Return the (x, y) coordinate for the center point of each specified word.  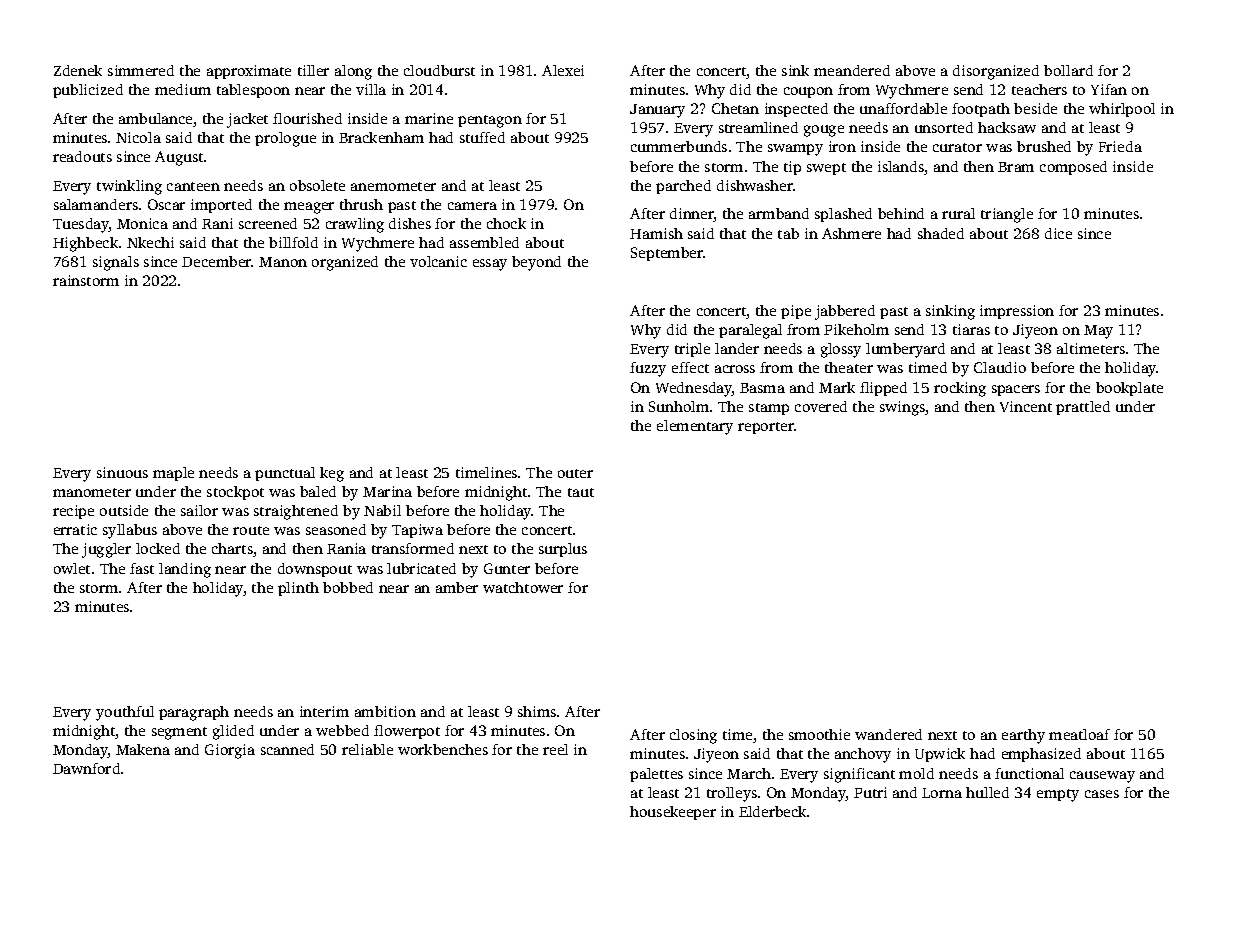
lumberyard (905, 350)
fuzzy (648, 369)
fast (142, 568)
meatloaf (1079, 734)
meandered (852, 70)
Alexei (563, 70)
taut (581, 492)
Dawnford (86, 768)
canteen (193, 186)
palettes (656, 775)
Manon (283, 262)
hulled (987, 792)
